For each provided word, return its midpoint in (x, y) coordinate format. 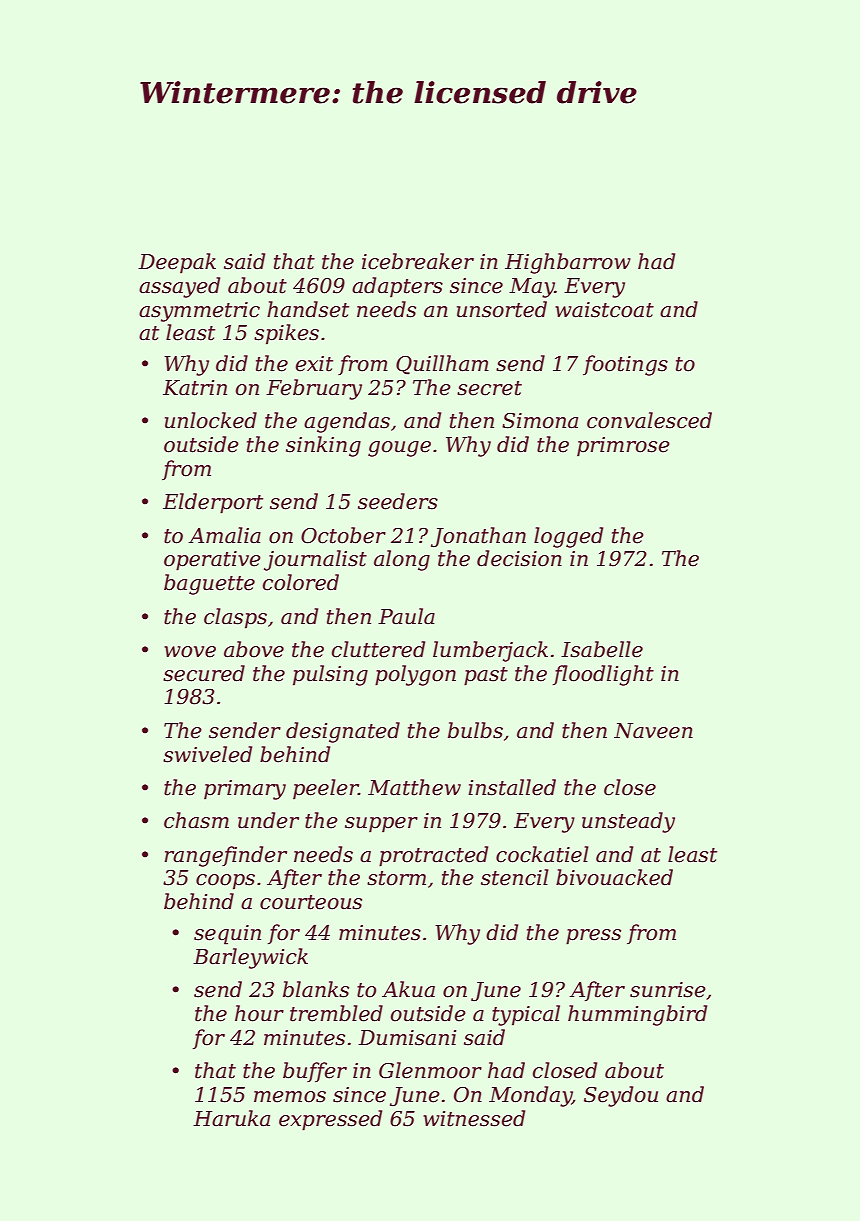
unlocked (211, 420)
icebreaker (418, 261)
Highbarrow (568, 263)
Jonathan (478, 537)
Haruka (231, 1118)
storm (396, 878)
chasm (196, 820)
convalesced (649, 420)
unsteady (628, 822)
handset (308, 309)
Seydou (621, 1096)
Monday (530, 1096)
